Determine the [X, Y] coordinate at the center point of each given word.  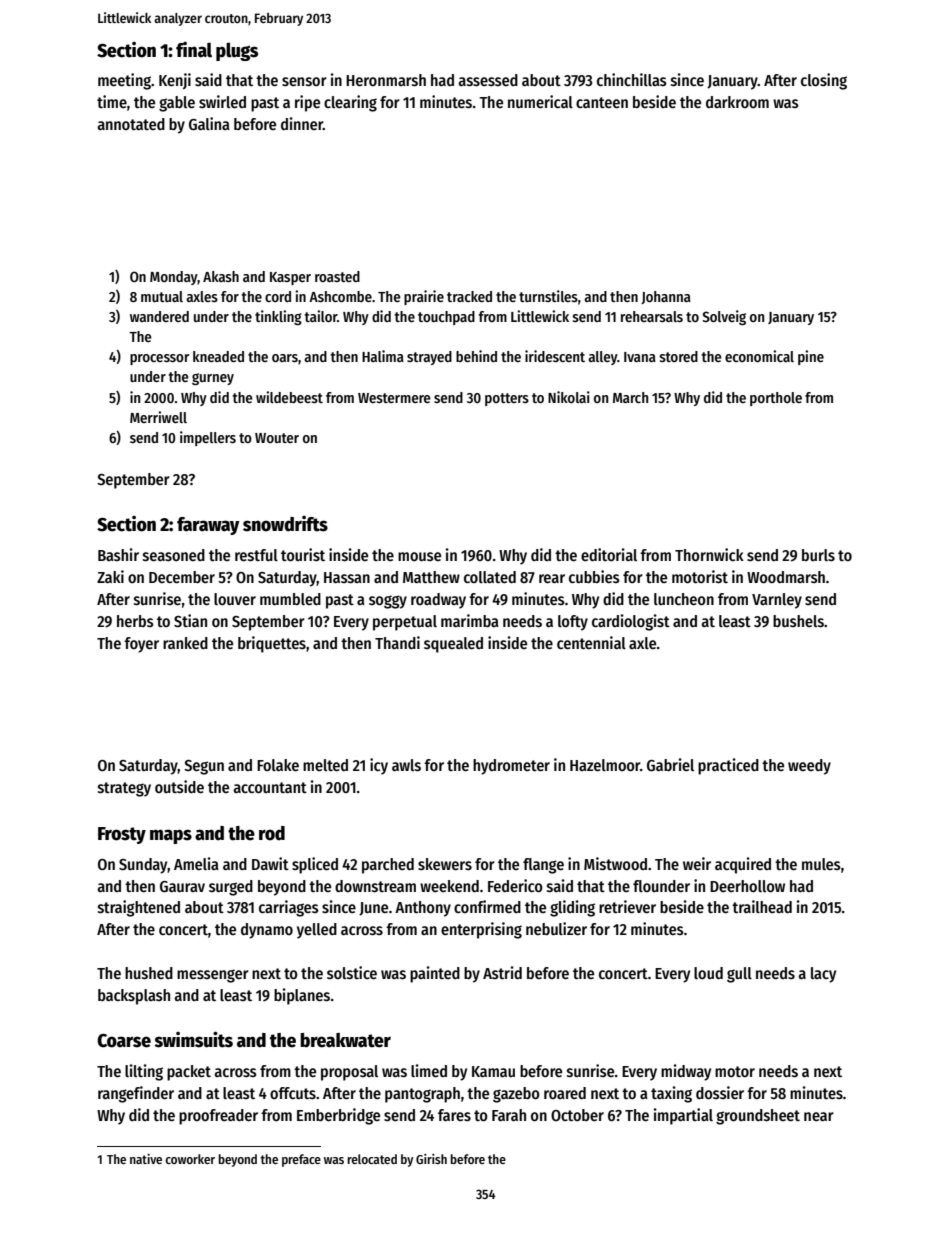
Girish [431, 1159]
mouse [419, 556]
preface [301, 1160]
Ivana [640, 357]
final [194, 50]
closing [824, 81]
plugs [237, 51]
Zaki [110, 576]
